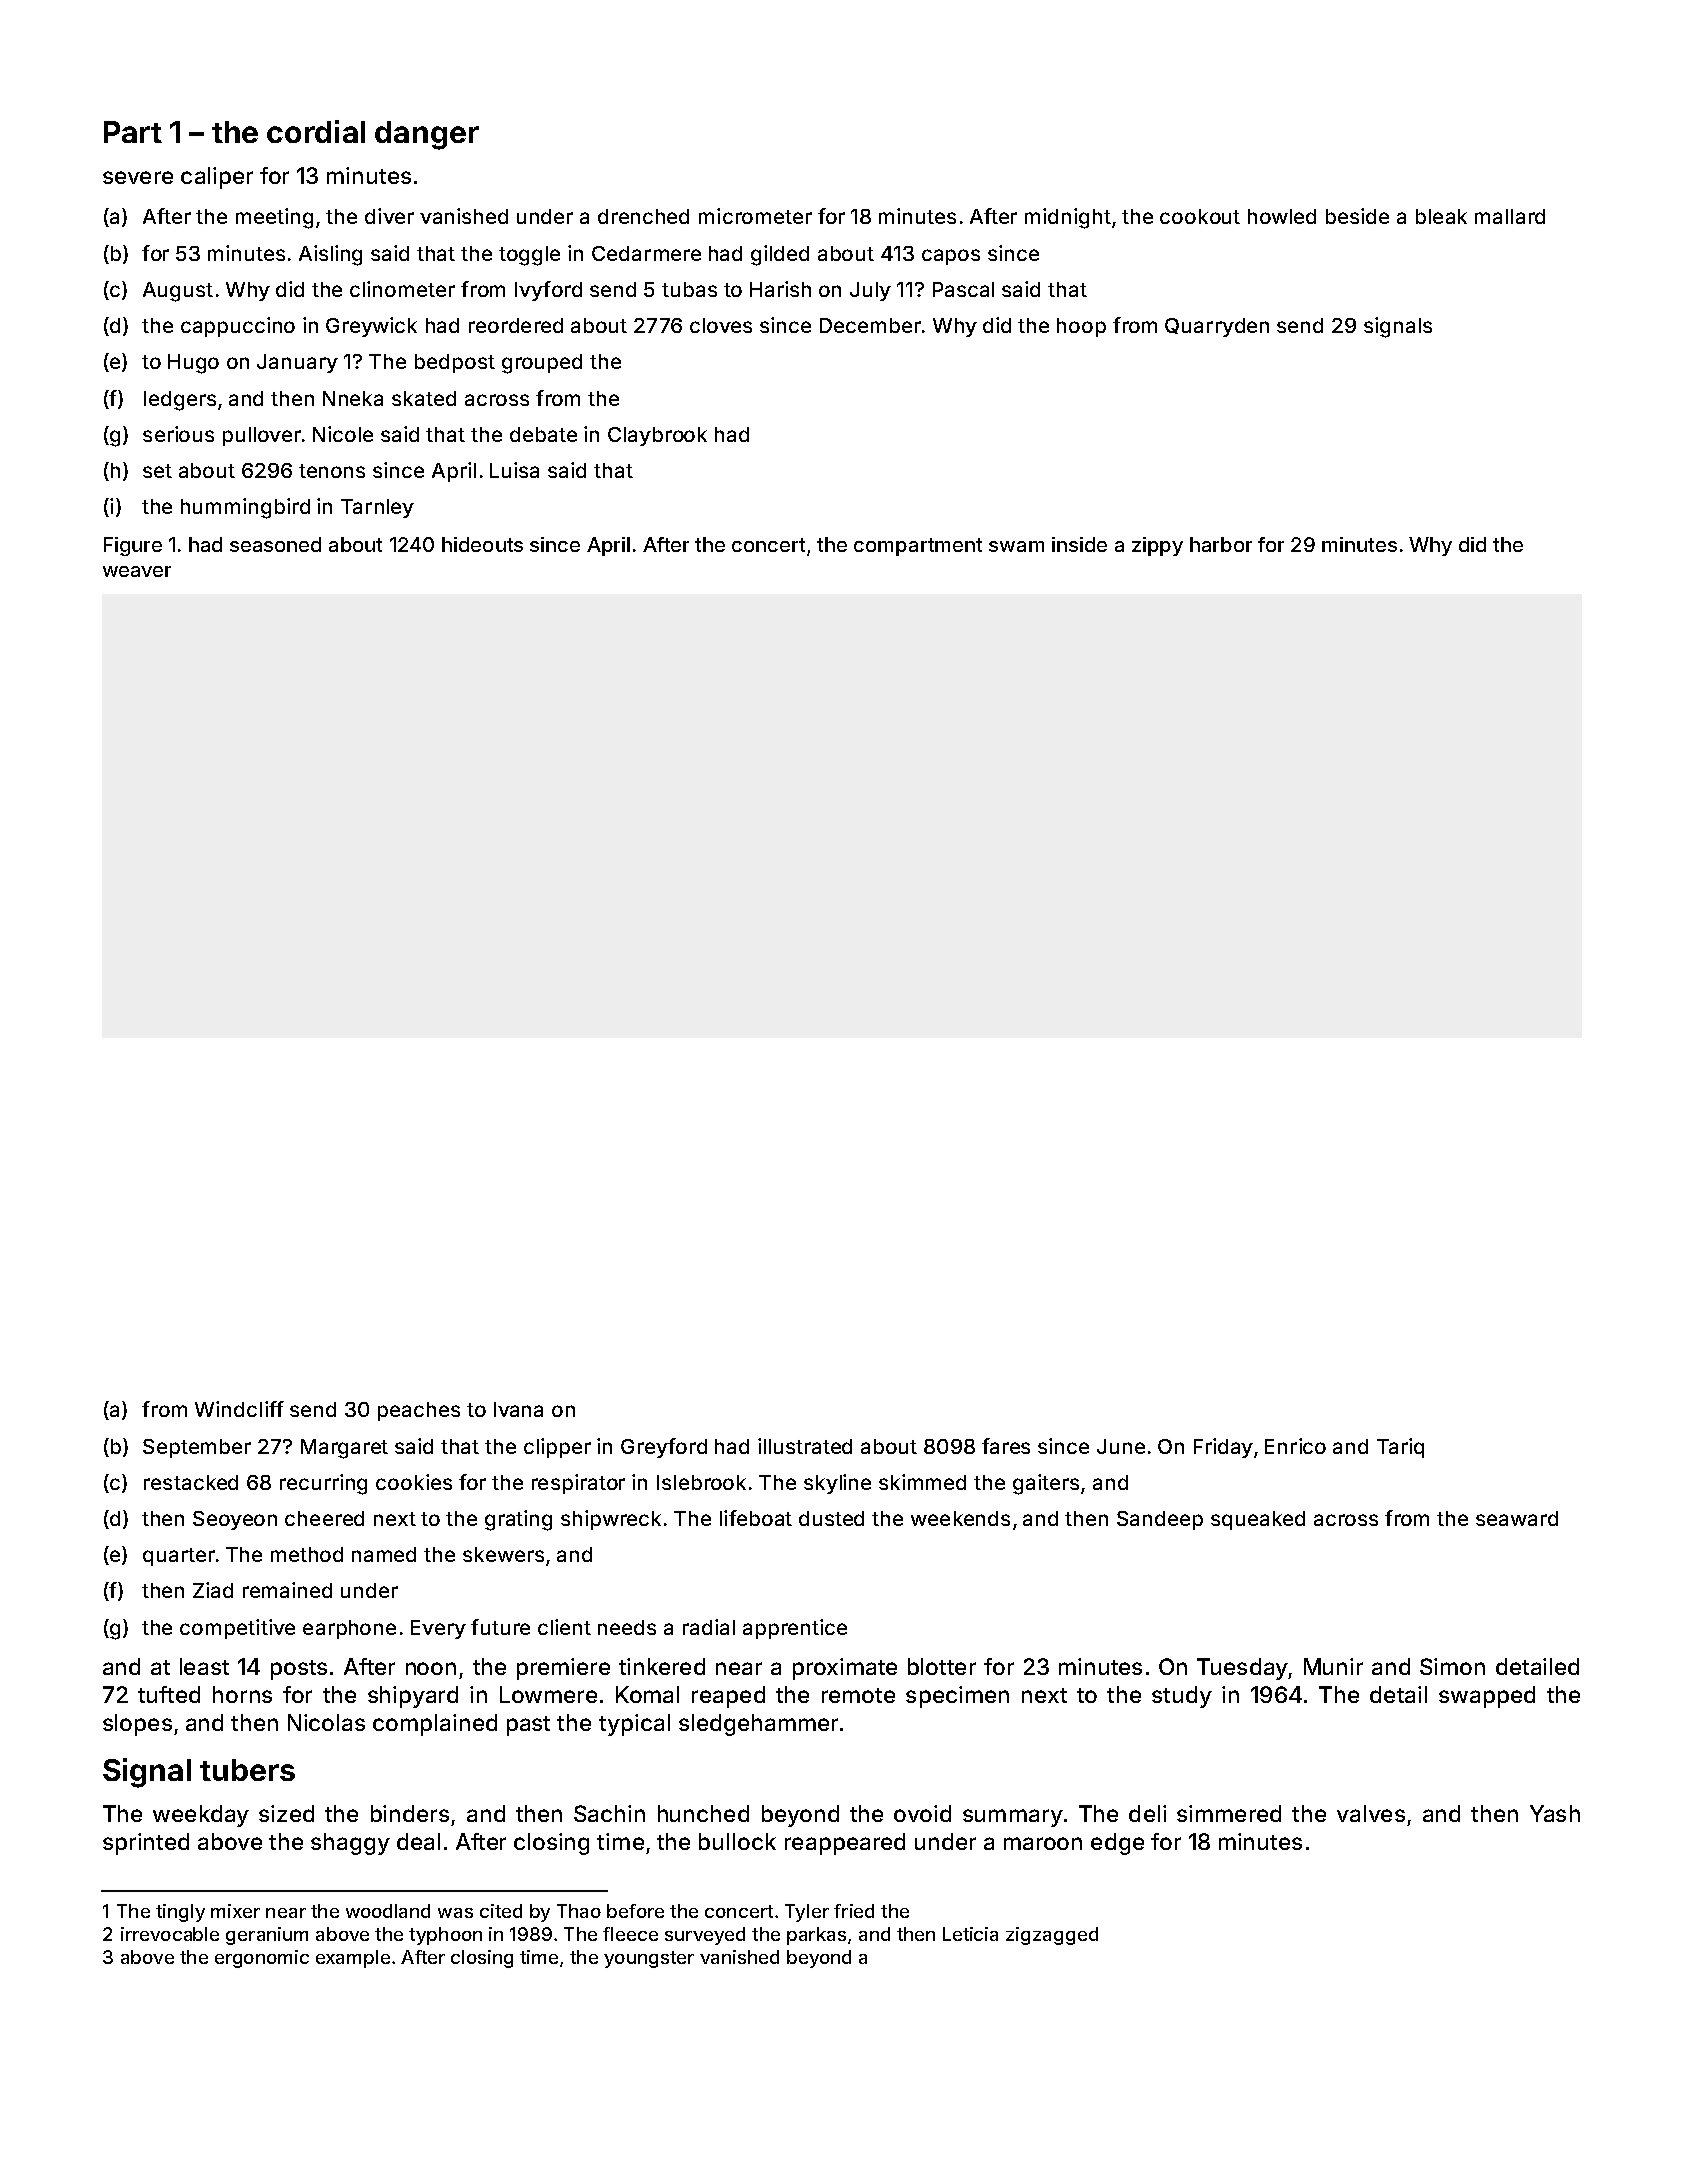 The height and width of the screenshot is (2178, 1683). Describe the element at coordinates (1510, 216) in the screenshot. I see `mallard` at that location.
